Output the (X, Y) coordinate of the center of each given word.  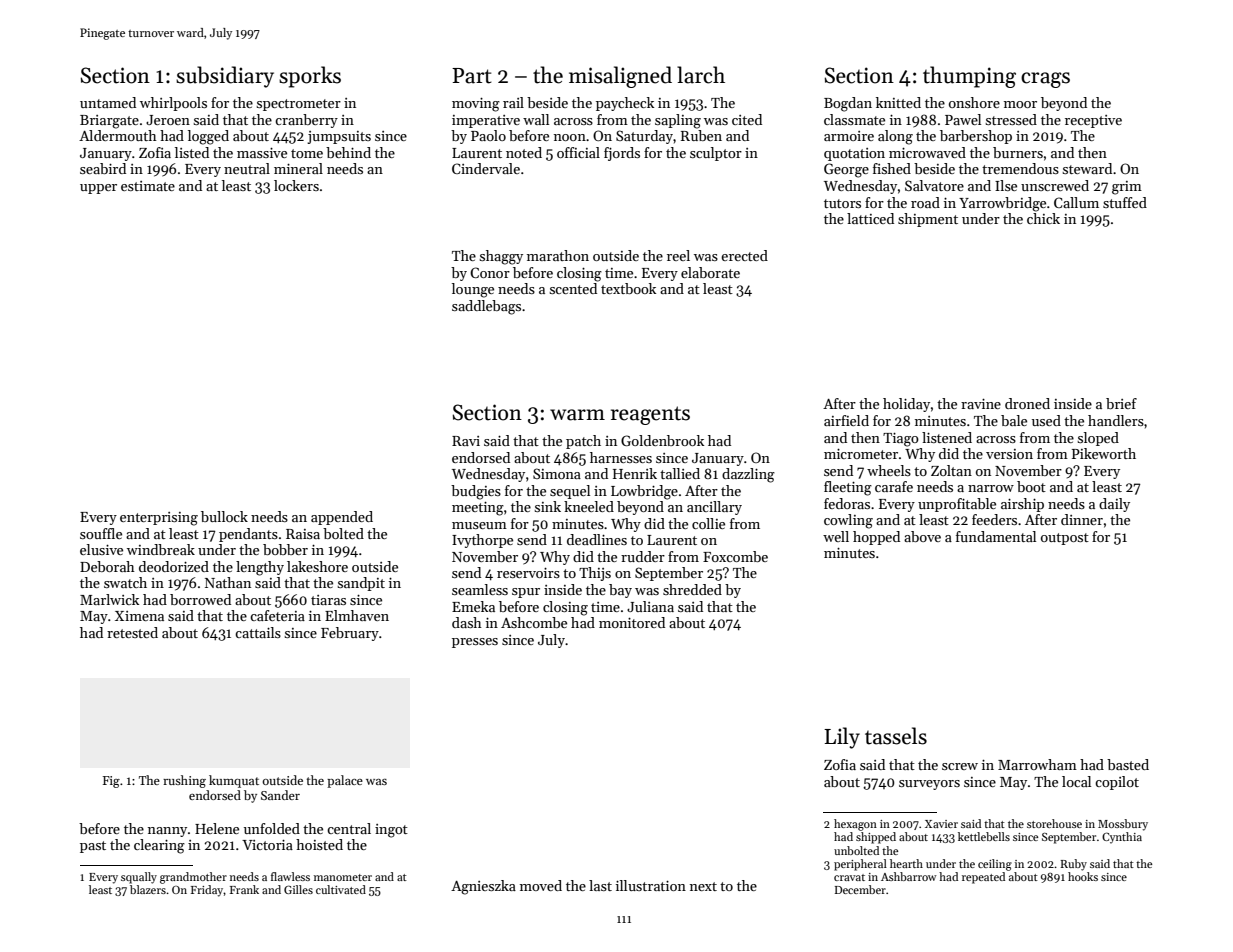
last (600, 885)
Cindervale (486, 168)
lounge (473, 290)
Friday (207, 891)
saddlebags (486, 307)
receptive (1093, 121)
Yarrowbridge (1002, 204)
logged (208, 137)
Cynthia (1122, 838)
